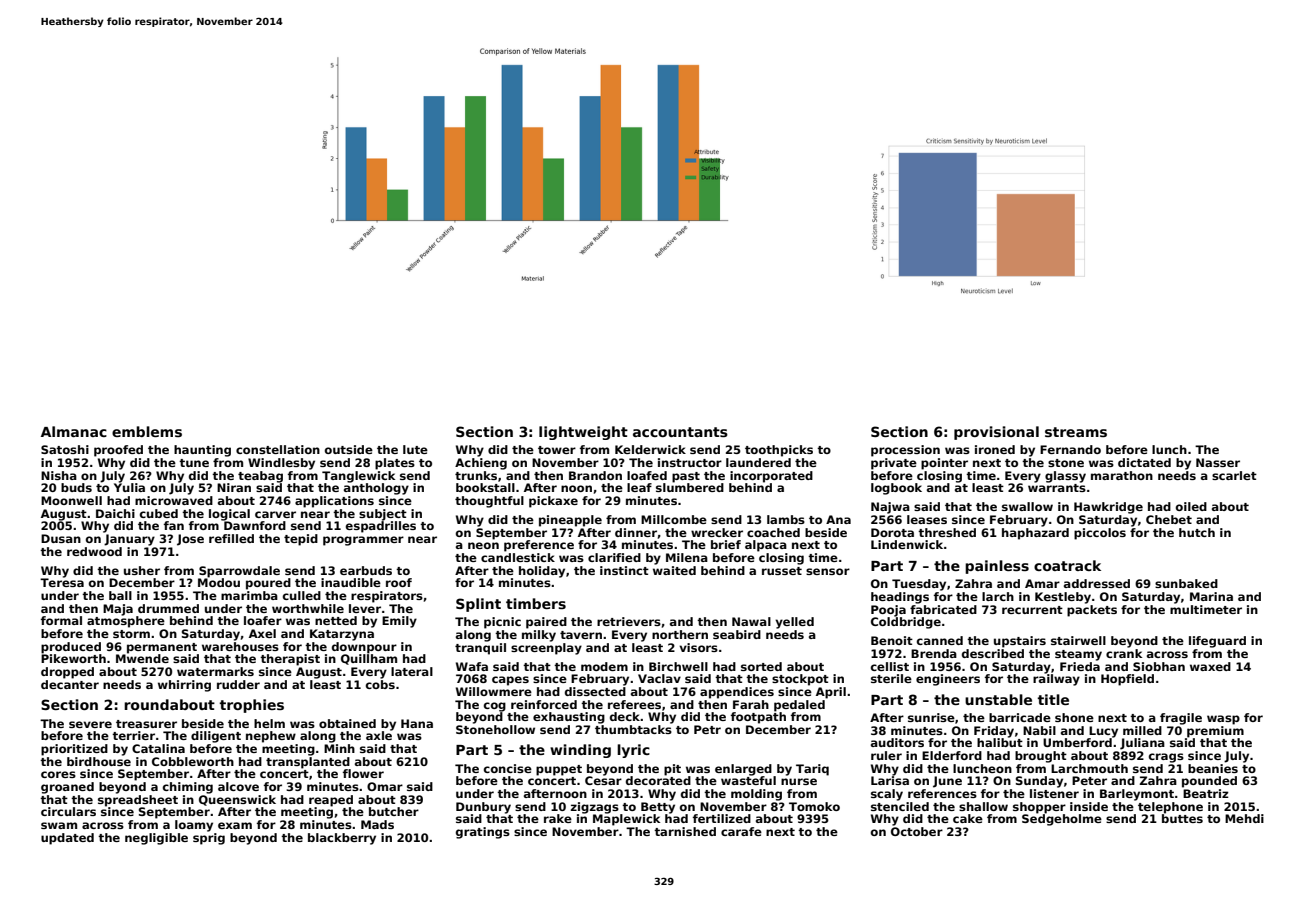  Describe the element at coordinates (168, 608) in the image. I see `drummed` at that location.
